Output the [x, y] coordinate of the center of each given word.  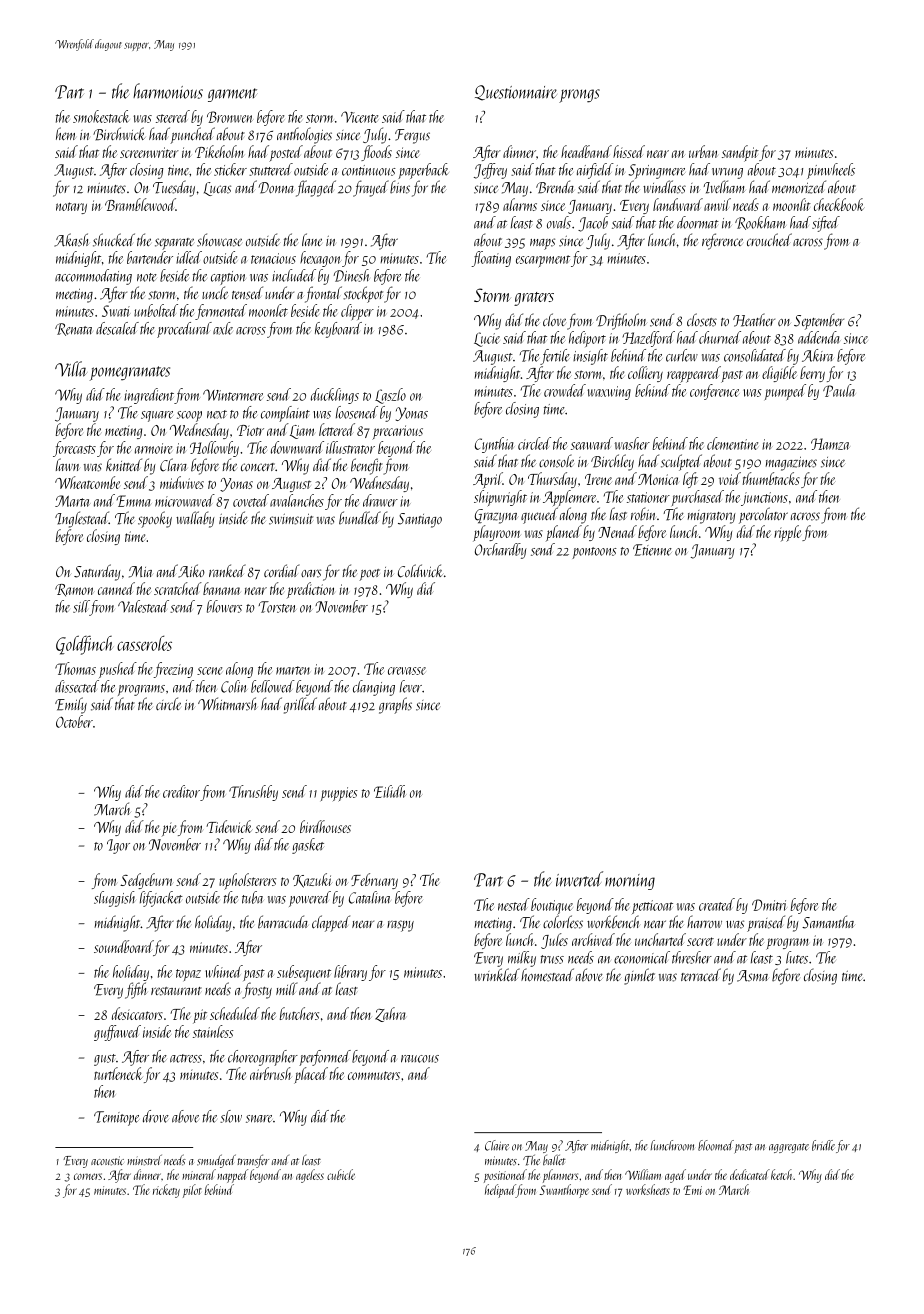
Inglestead [82, 519]
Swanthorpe [564, 1191]
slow [231, 1116]
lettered [337, 429]
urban [703, 151]
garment [232, 95]
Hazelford [648, 339]
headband [586, 151]
